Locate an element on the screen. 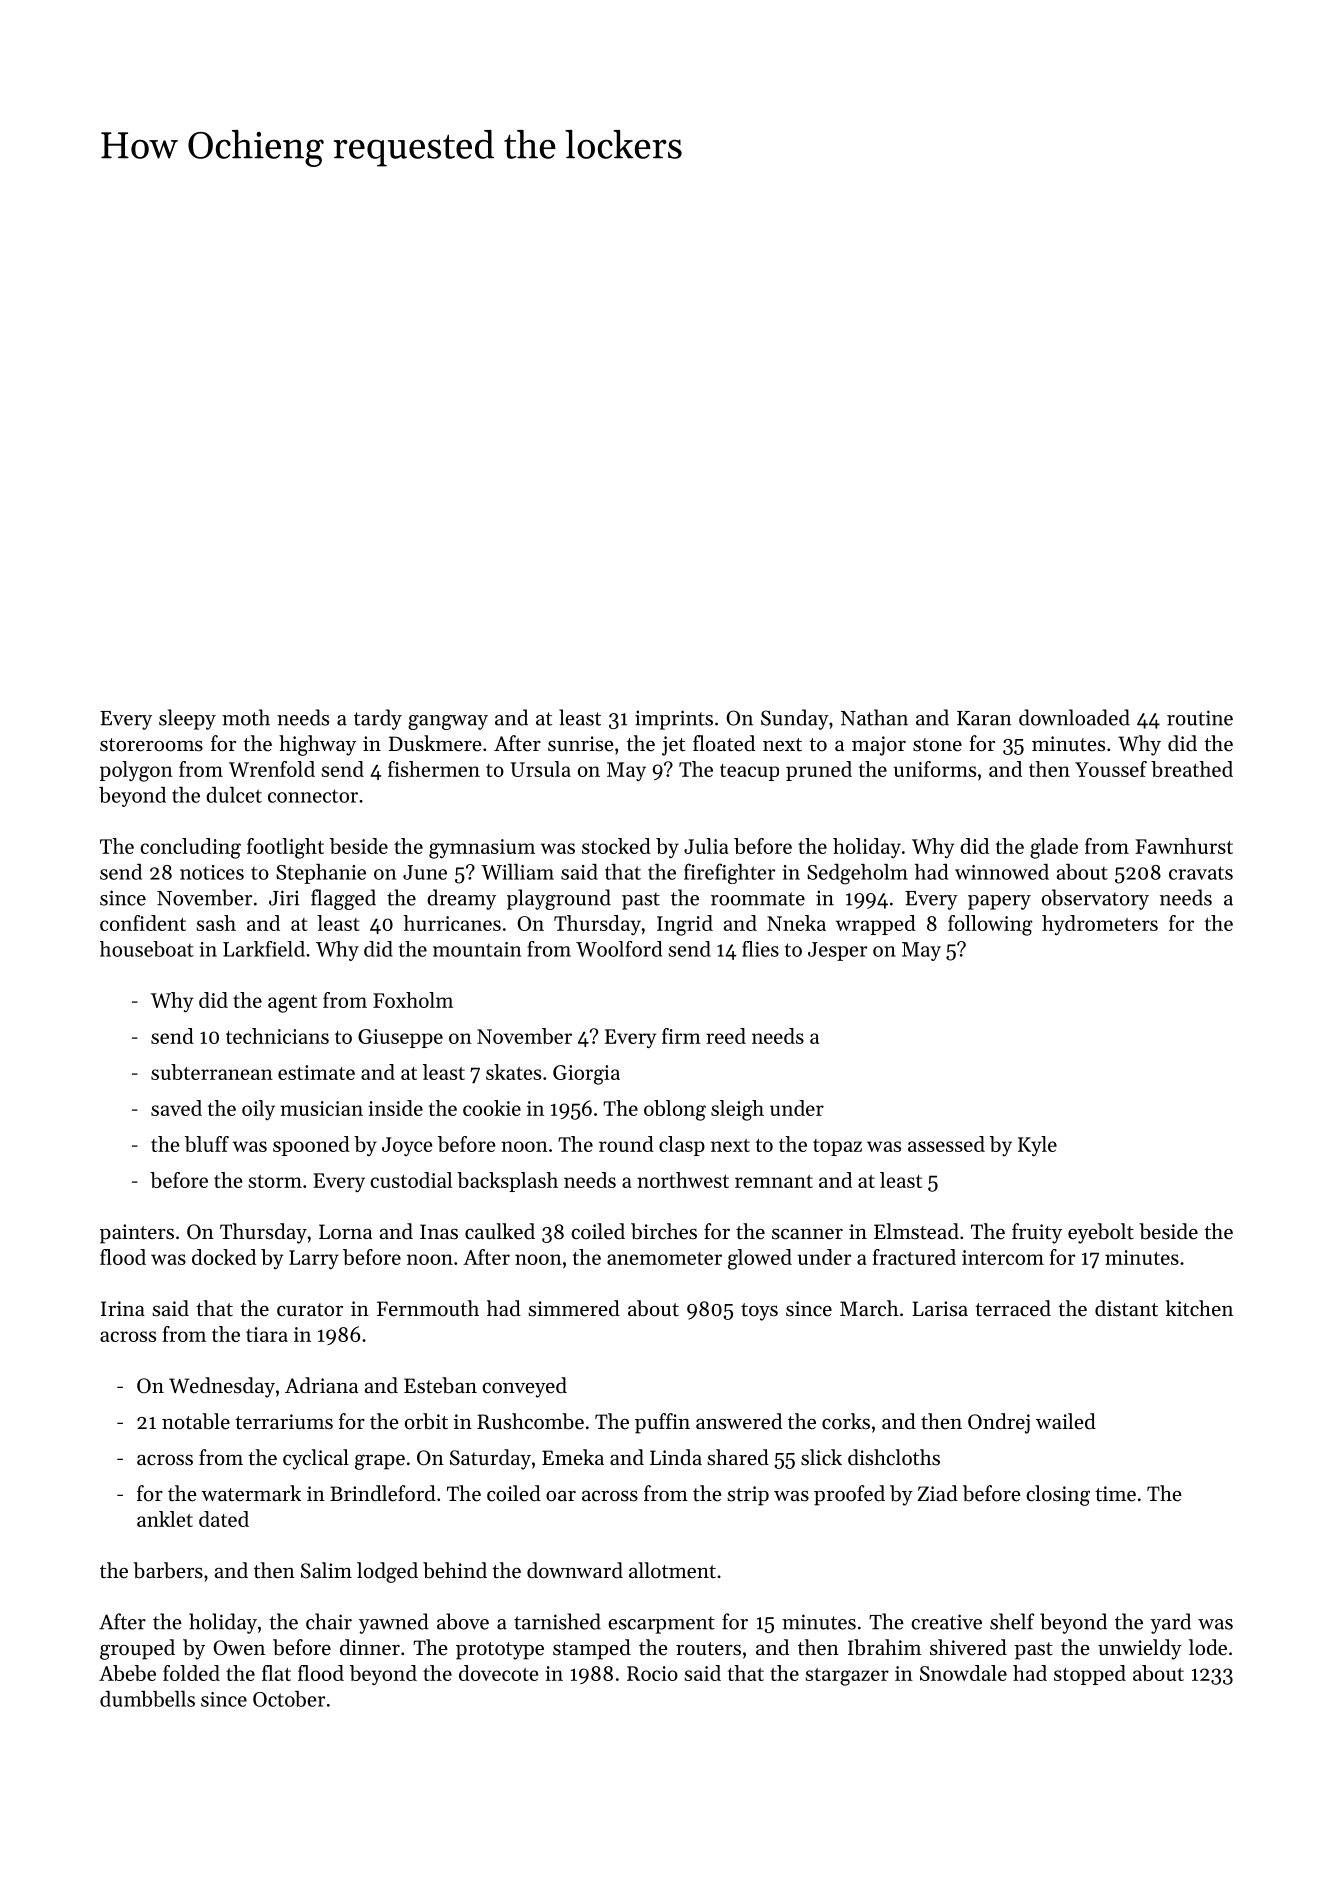 The height and width of the screenshot is (1885, 1333). bluff is located at coordinates (207, 1144).
